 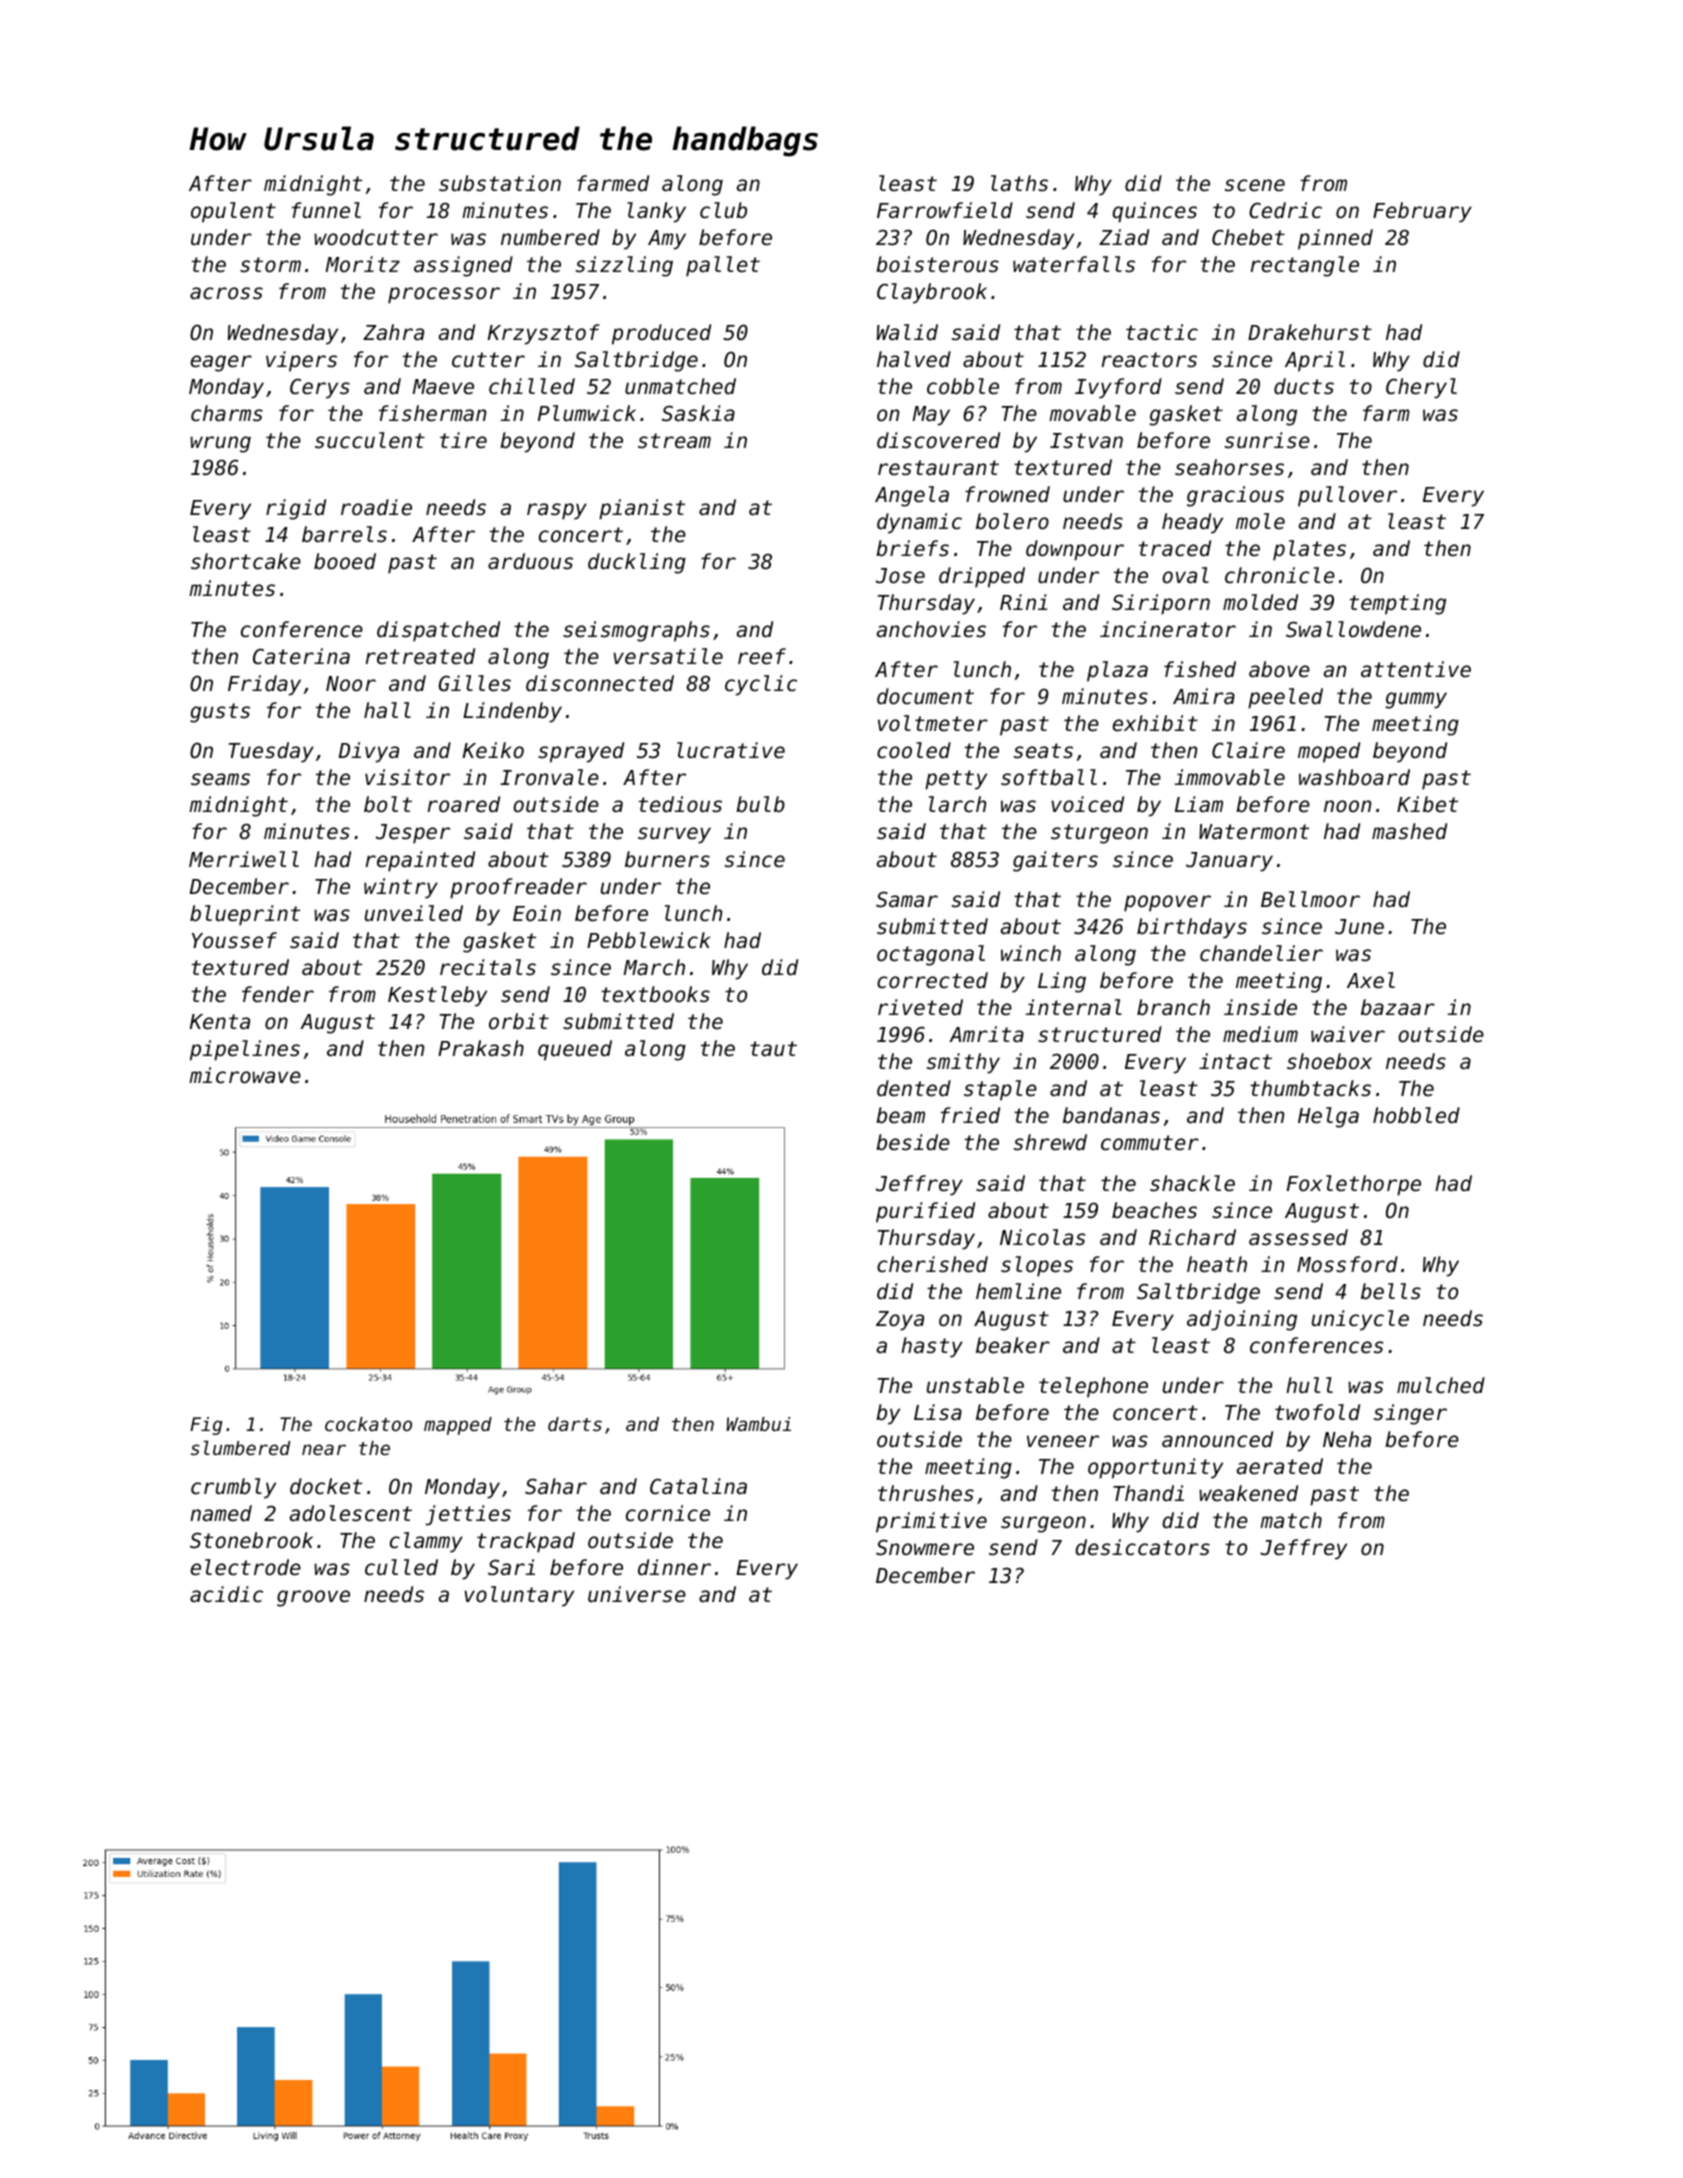 What do you see at coordinates (907, 332) in the page?
I see `Walid` at bounding box center [907, 332].
